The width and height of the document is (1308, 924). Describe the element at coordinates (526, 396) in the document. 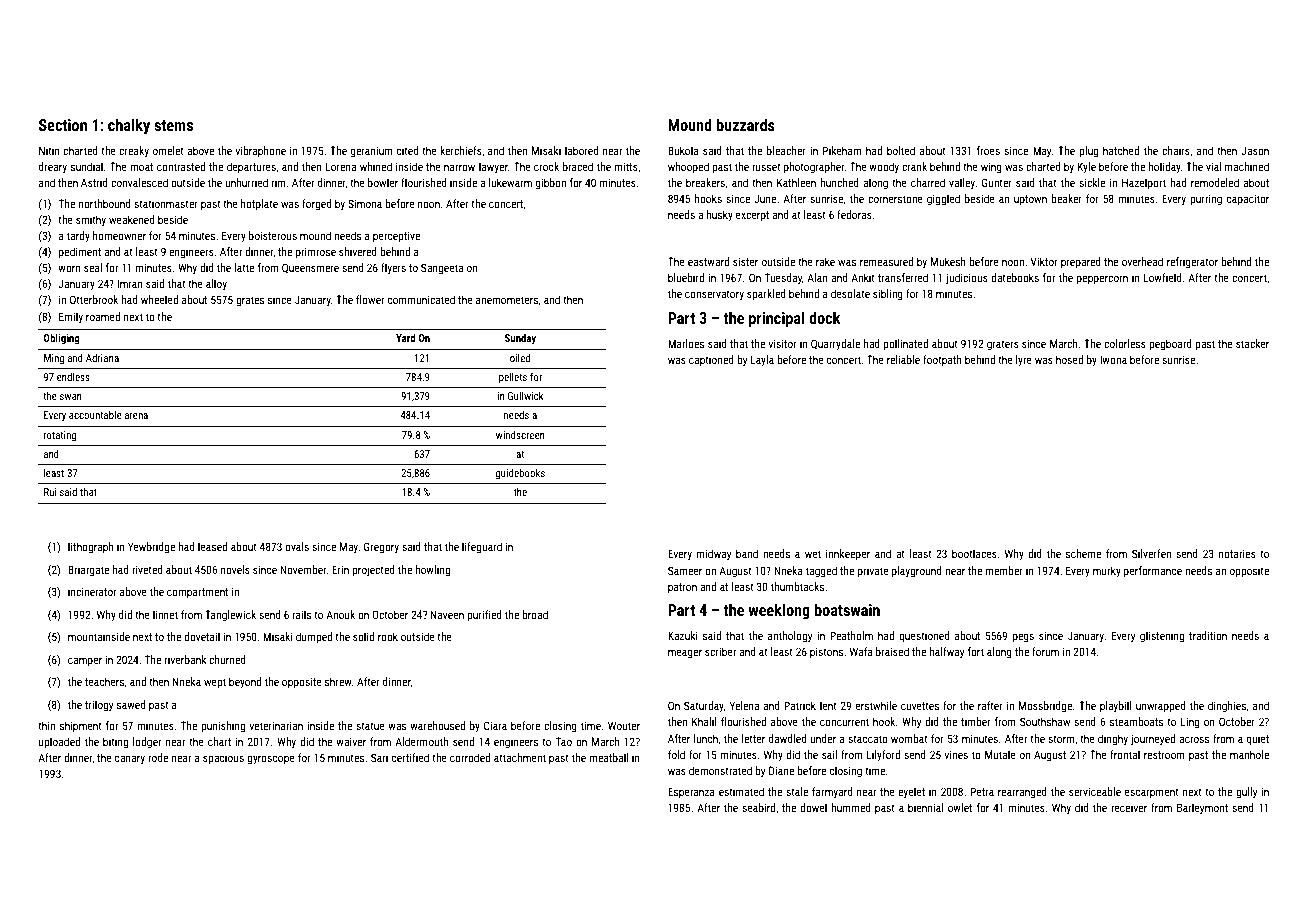

I see `Gullwick` at that location.
